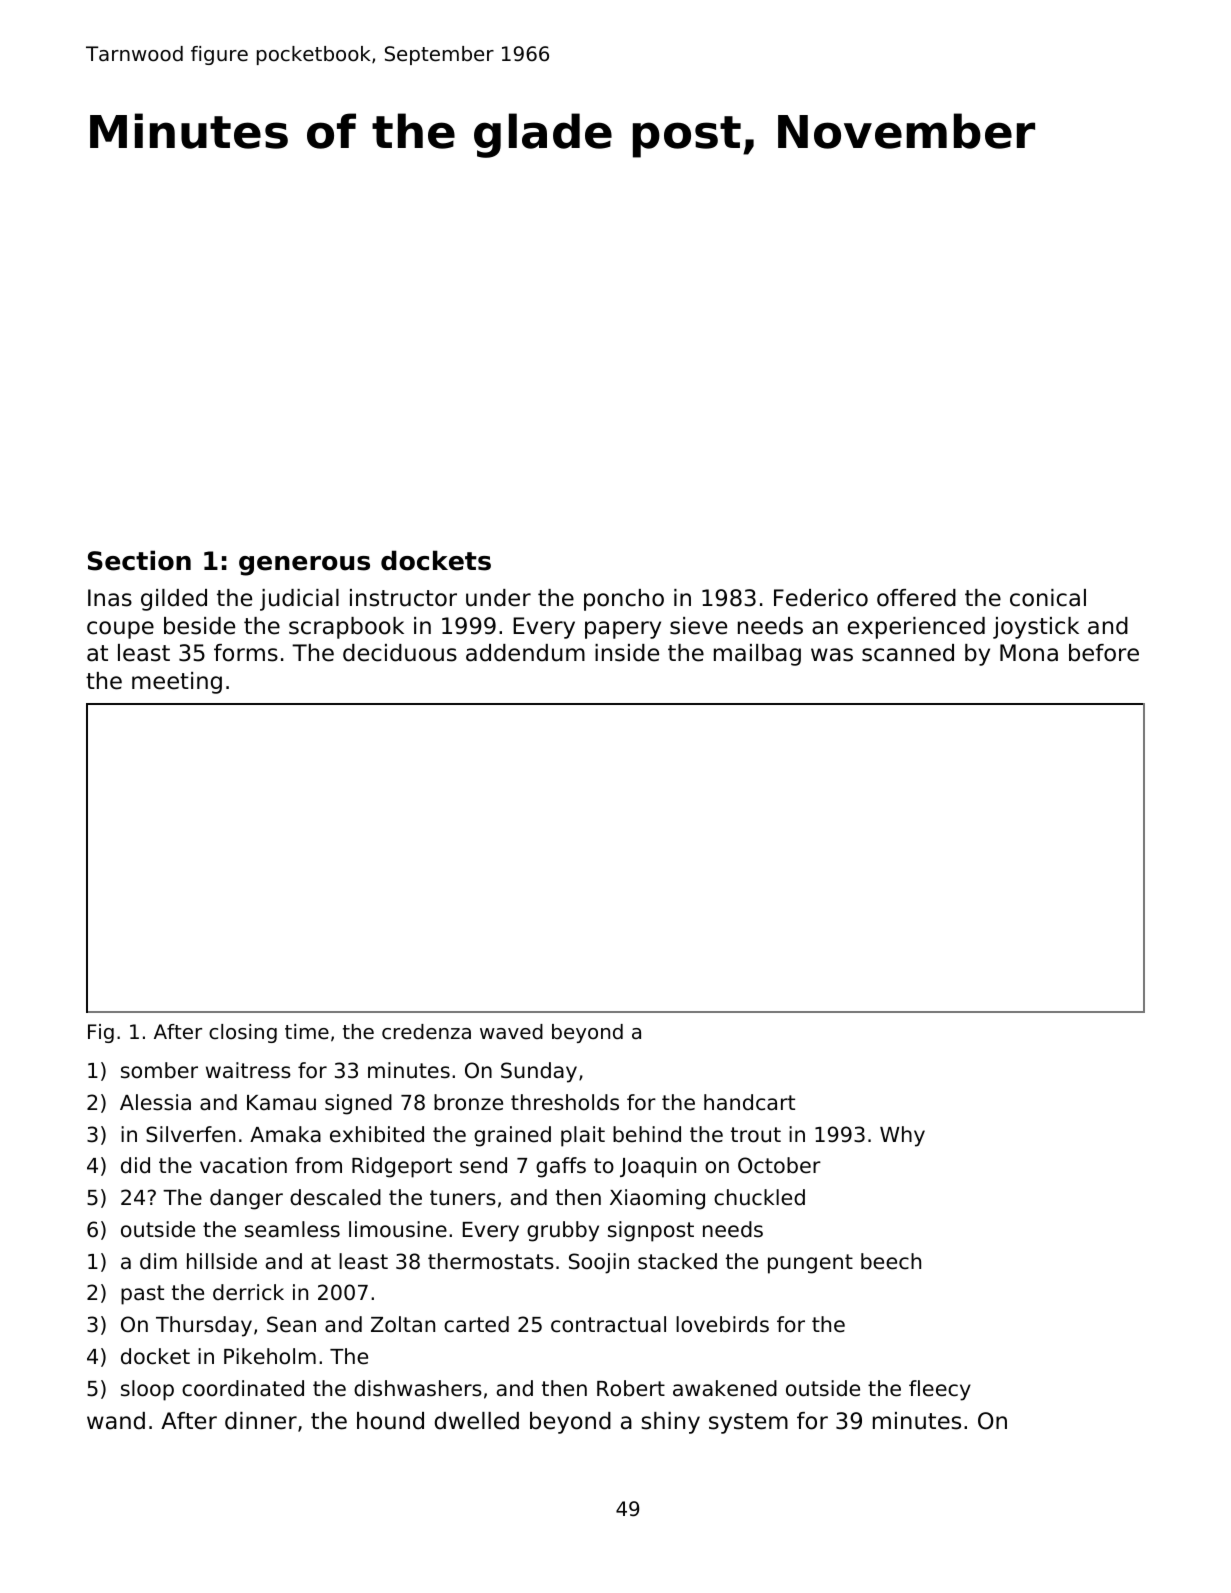 This screenshot has height=1593, width=1231. I want to click on dinner, so click(261, 1421).
